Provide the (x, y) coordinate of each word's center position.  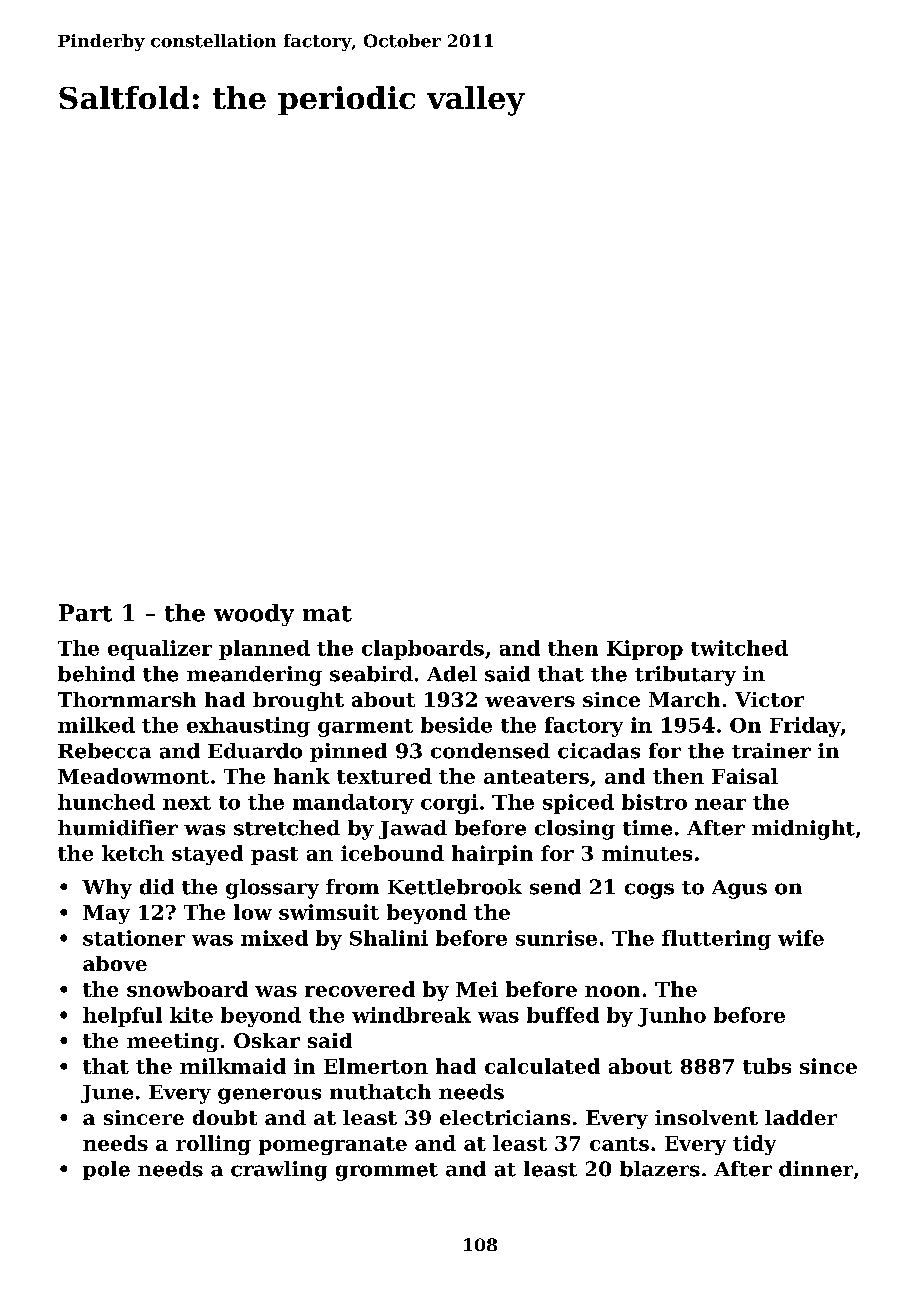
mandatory (353, 804)
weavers (530, 701)
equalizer (160, 650)
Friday (805, 727)
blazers (660, 1169)
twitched (739, 648)
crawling (279, 1171)
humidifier (118, 828)
